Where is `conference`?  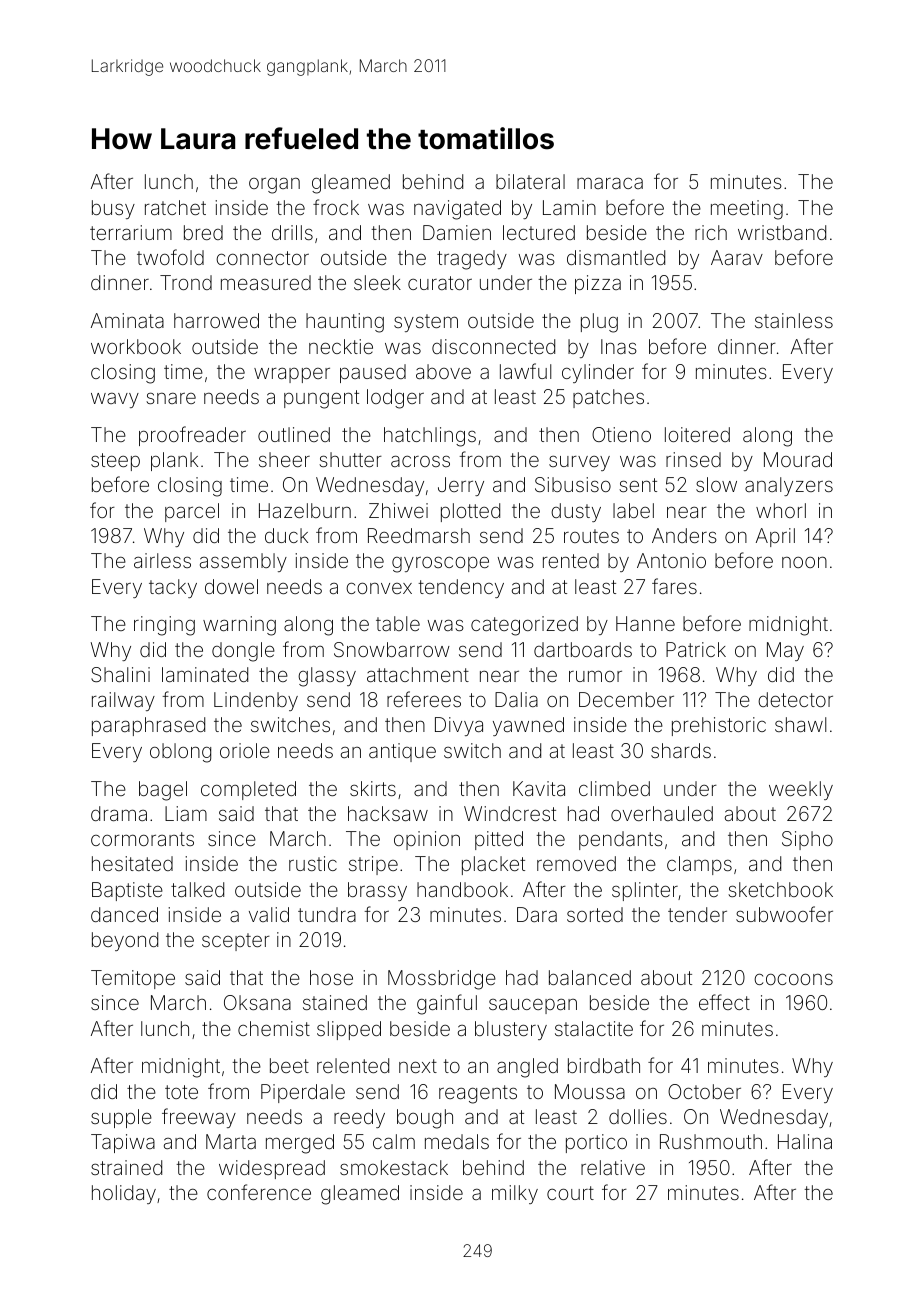 conference is located at coordinates (259, 1192).
